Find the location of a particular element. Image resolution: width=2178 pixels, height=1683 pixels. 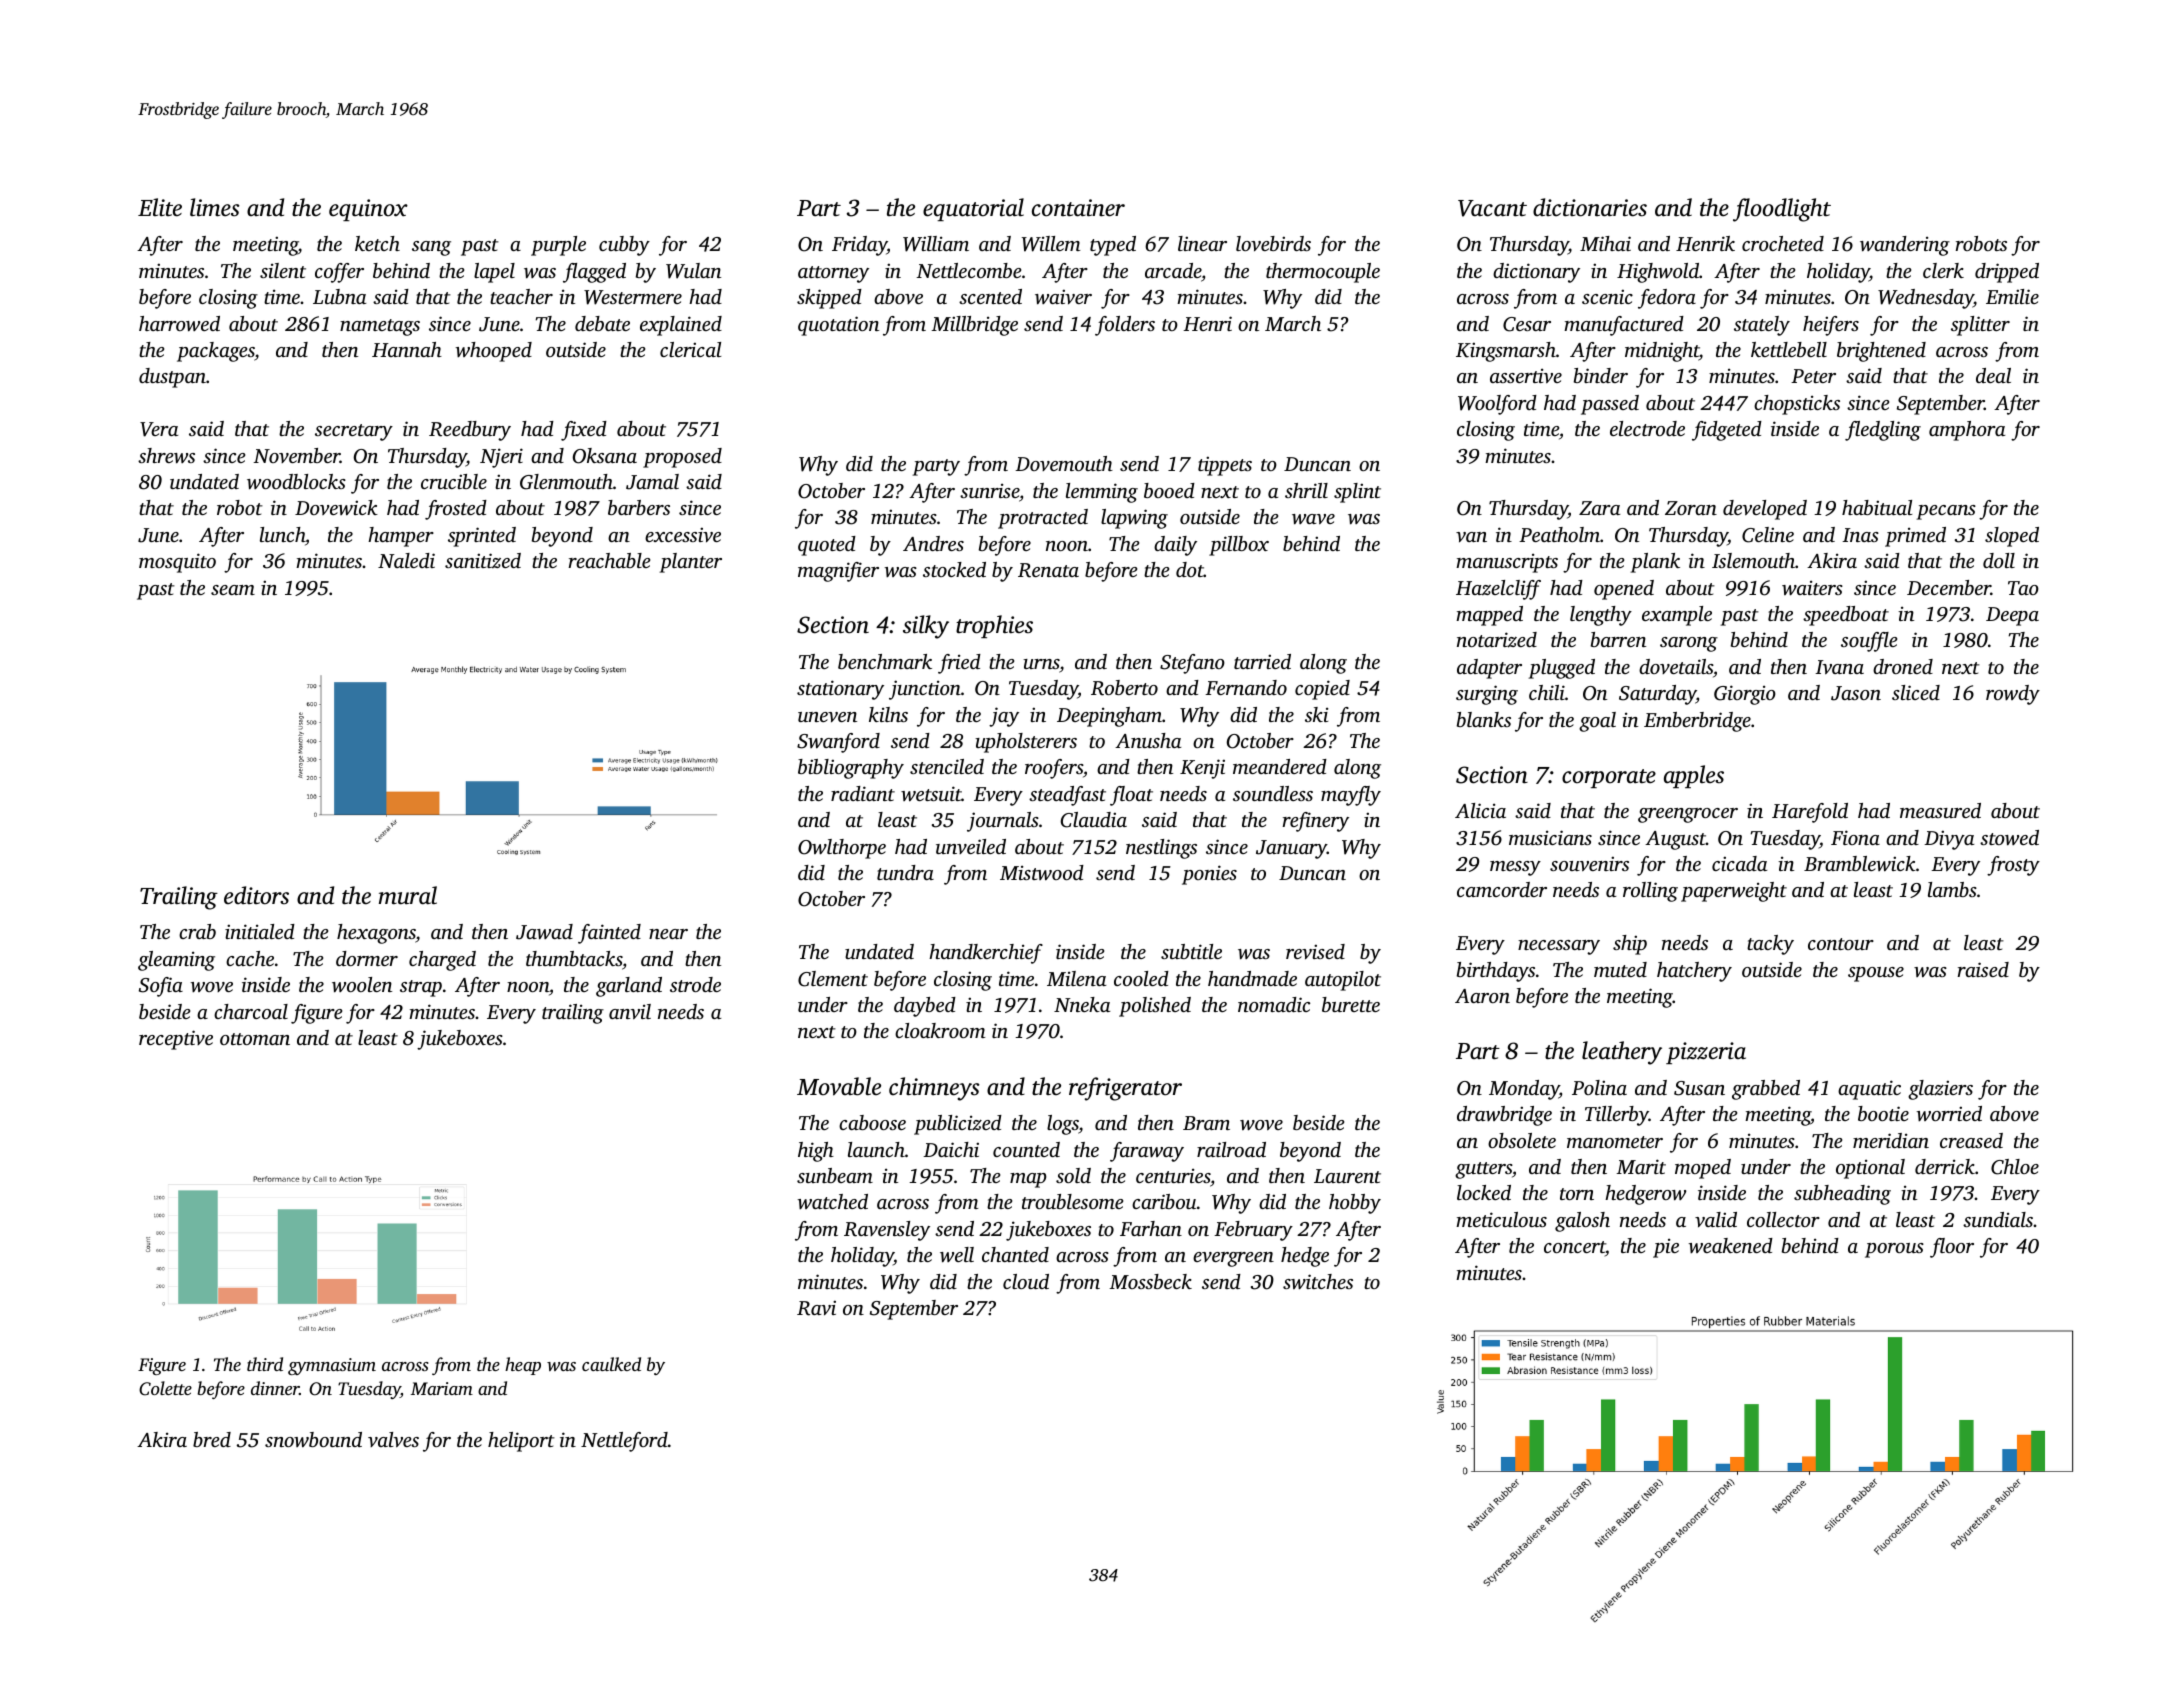

Ravi is located at coordinates (816, 1308).
